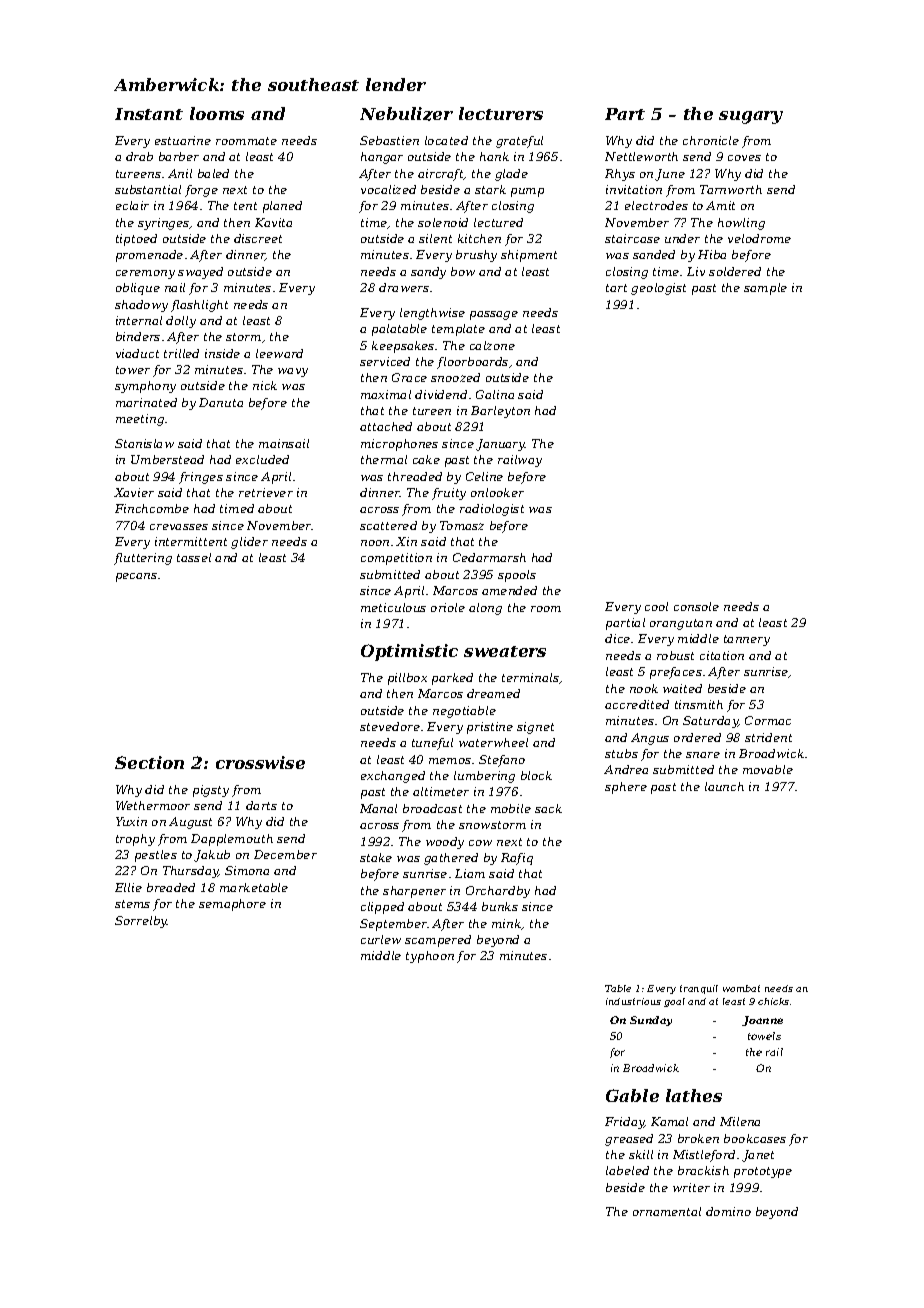 The width and height of the screenshot is (924, 1308). What do you see at coordinates (260, 762) in the screenshot?
I see `crosswise` at bounding box center [260, 762].
